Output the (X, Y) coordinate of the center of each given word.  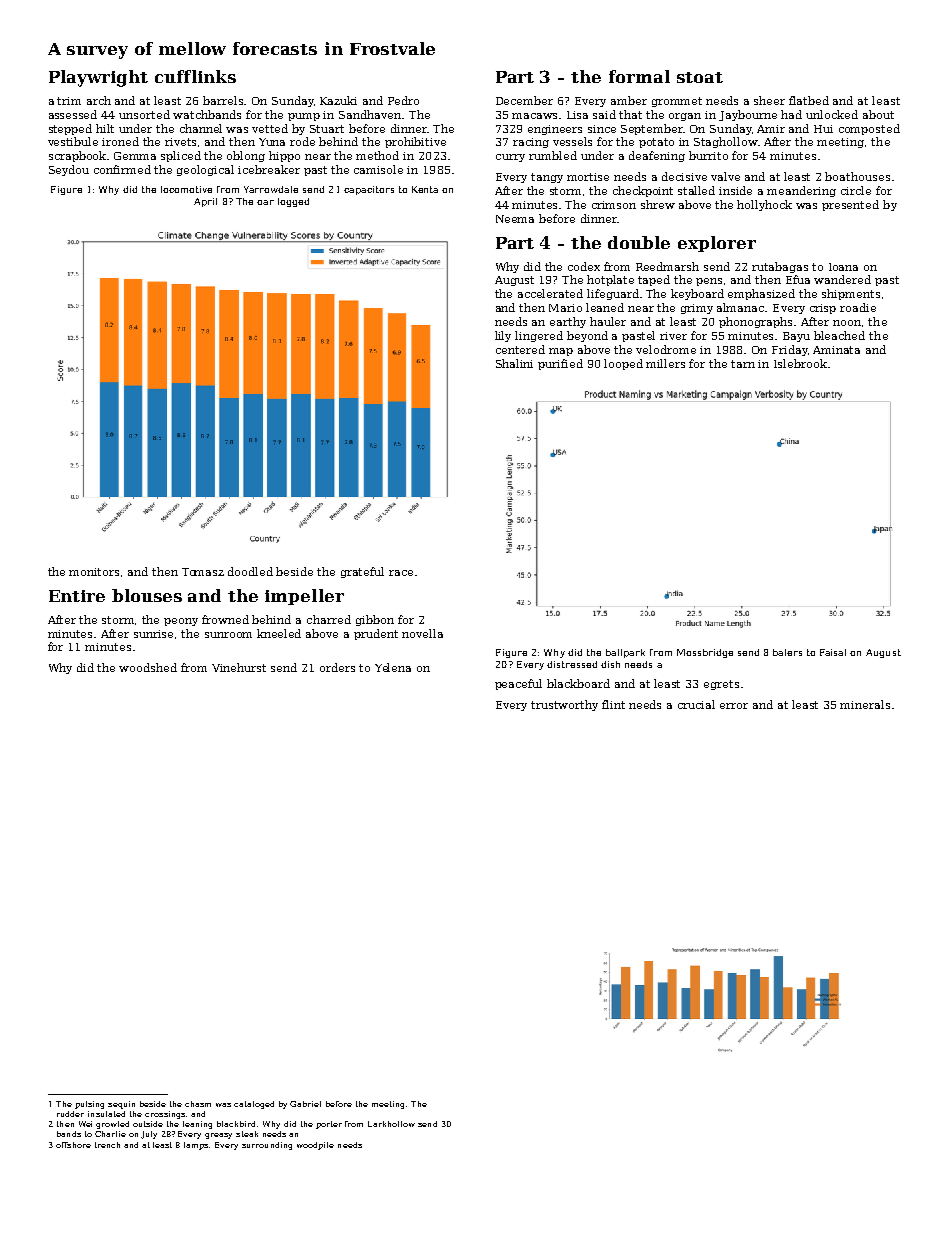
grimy (697, 309)
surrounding (267, 1146)
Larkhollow (391, 1124)
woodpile (315, 1146)
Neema (515, 219)
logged (293, 202)
